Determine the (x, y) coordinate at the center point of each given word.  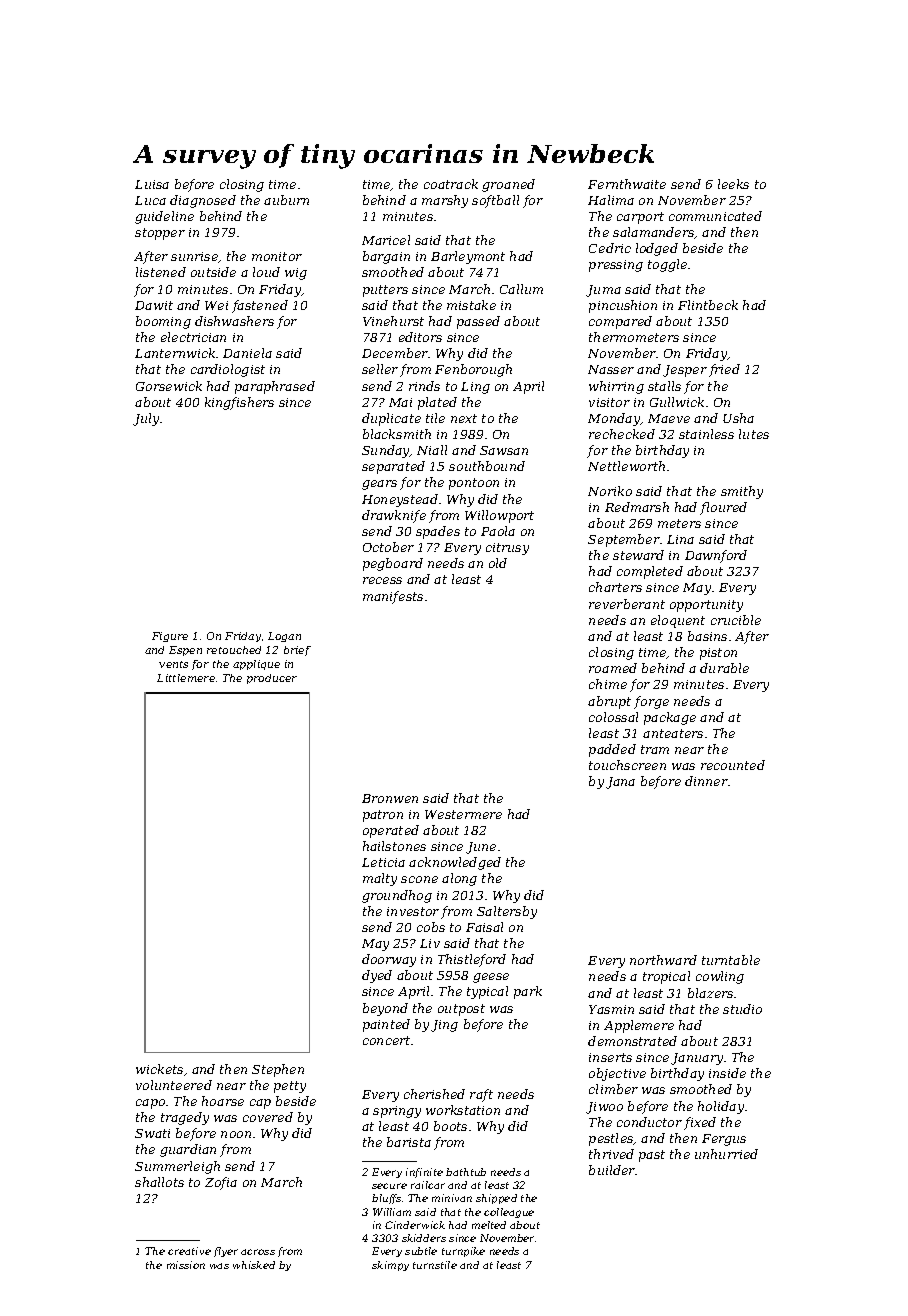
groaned (508, 185)
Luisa (152, 184)
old (498, 563)
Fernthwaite (627, 184)
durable (724, 668)
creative (189, 1251)
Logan (284, 637)
